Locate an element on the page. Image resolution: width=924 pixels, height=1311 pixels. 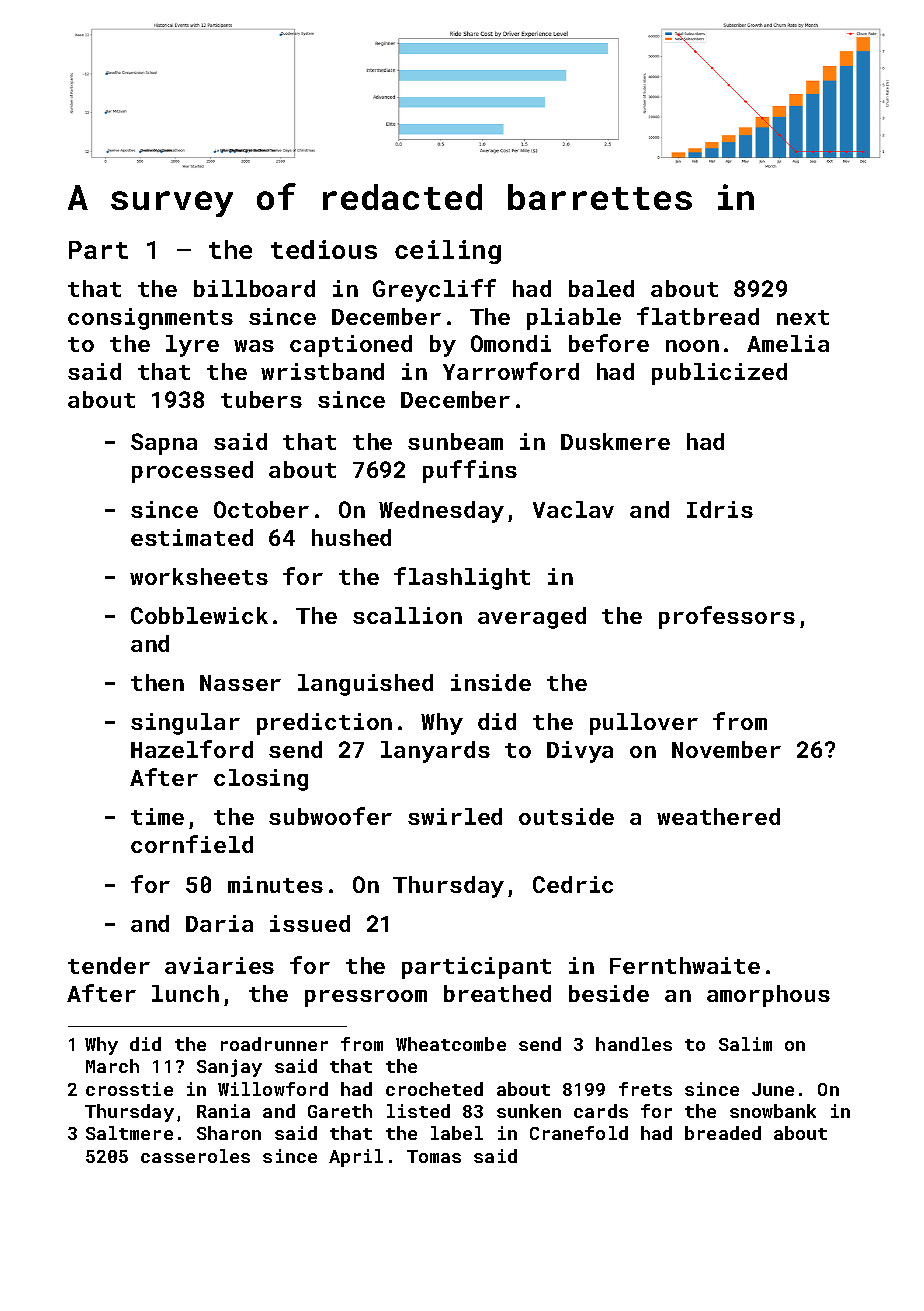
billboard is located at coordinates (254, 288).
